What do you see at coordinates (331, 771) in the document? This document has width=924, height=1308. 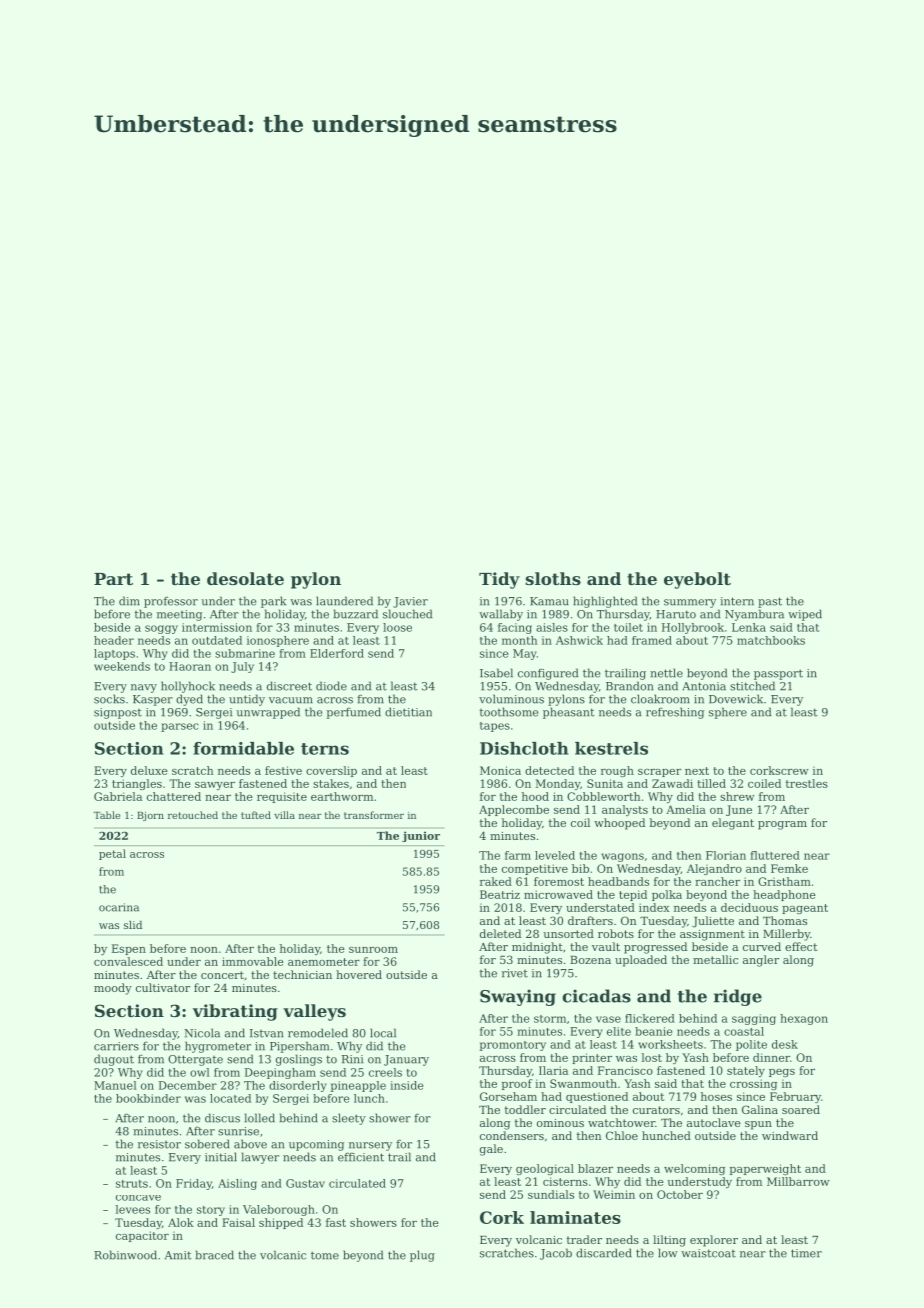 I see `coverslip` at bounding box center [331, 771].
